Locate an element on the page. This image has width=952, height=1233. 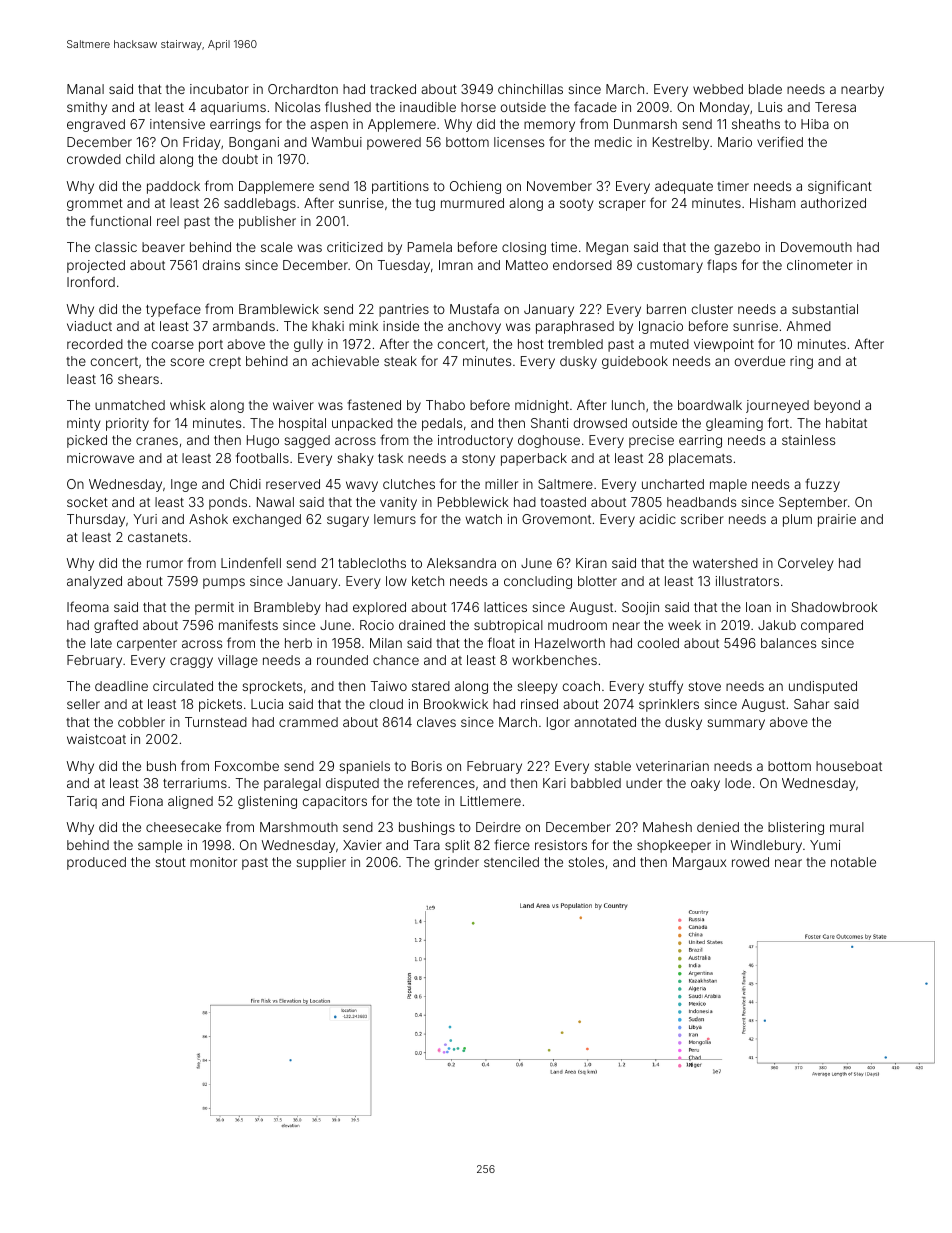
boardwalk is located at coordinates (710, 405).
